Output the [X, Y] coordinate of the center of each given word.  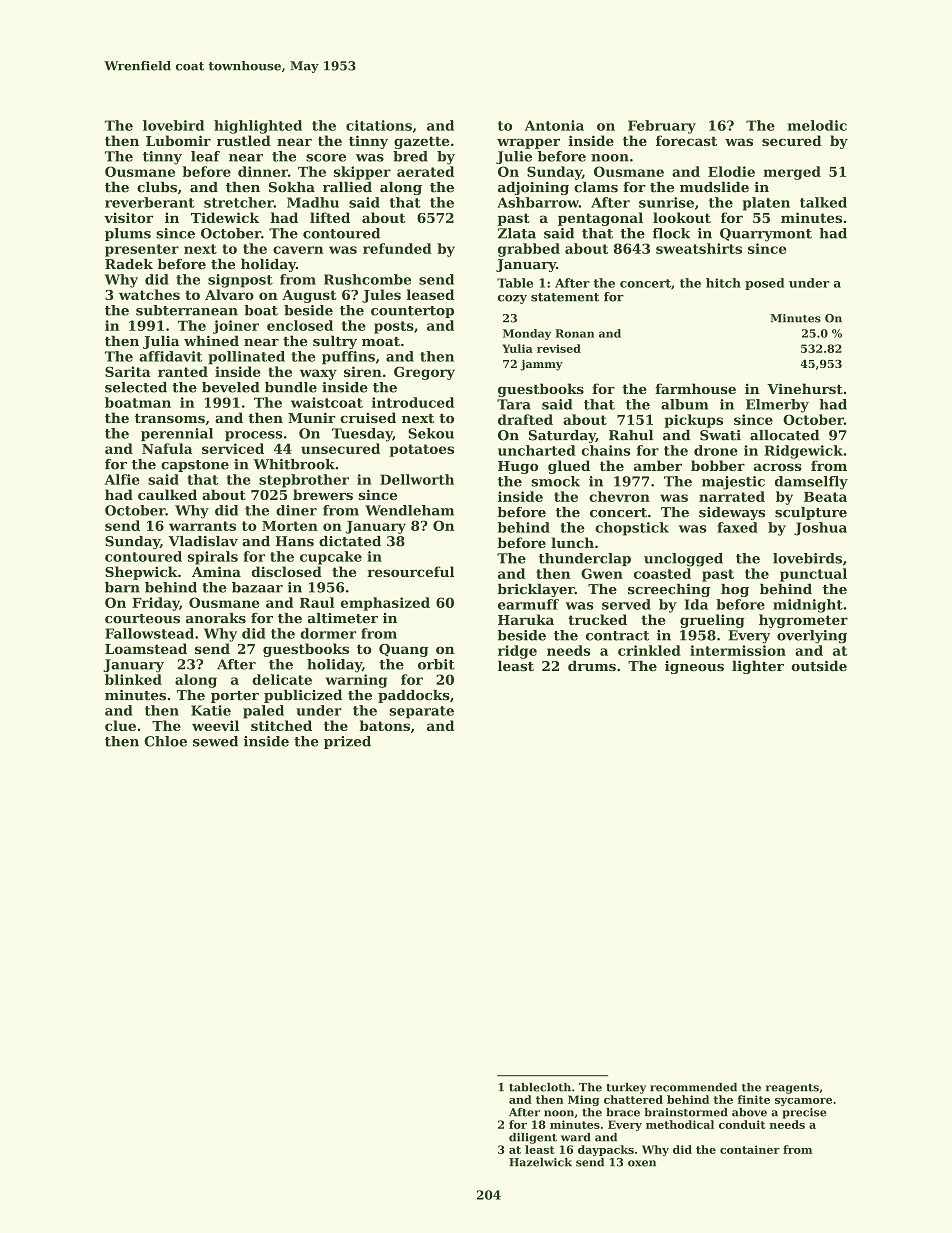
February [662, 127]
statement [565, 297]
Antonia [554, 125]
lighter [758, 667]
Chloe [165, 741]
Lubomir [178, 140]
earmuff [528, 604]
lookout [682, 217]
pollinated [246, 358]
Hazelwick [540, 1162]
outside [819, 666]
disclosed [286, 571]
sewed [215, 741]
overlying [812, 637]
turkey [626, 1088]
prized [347, 742]
